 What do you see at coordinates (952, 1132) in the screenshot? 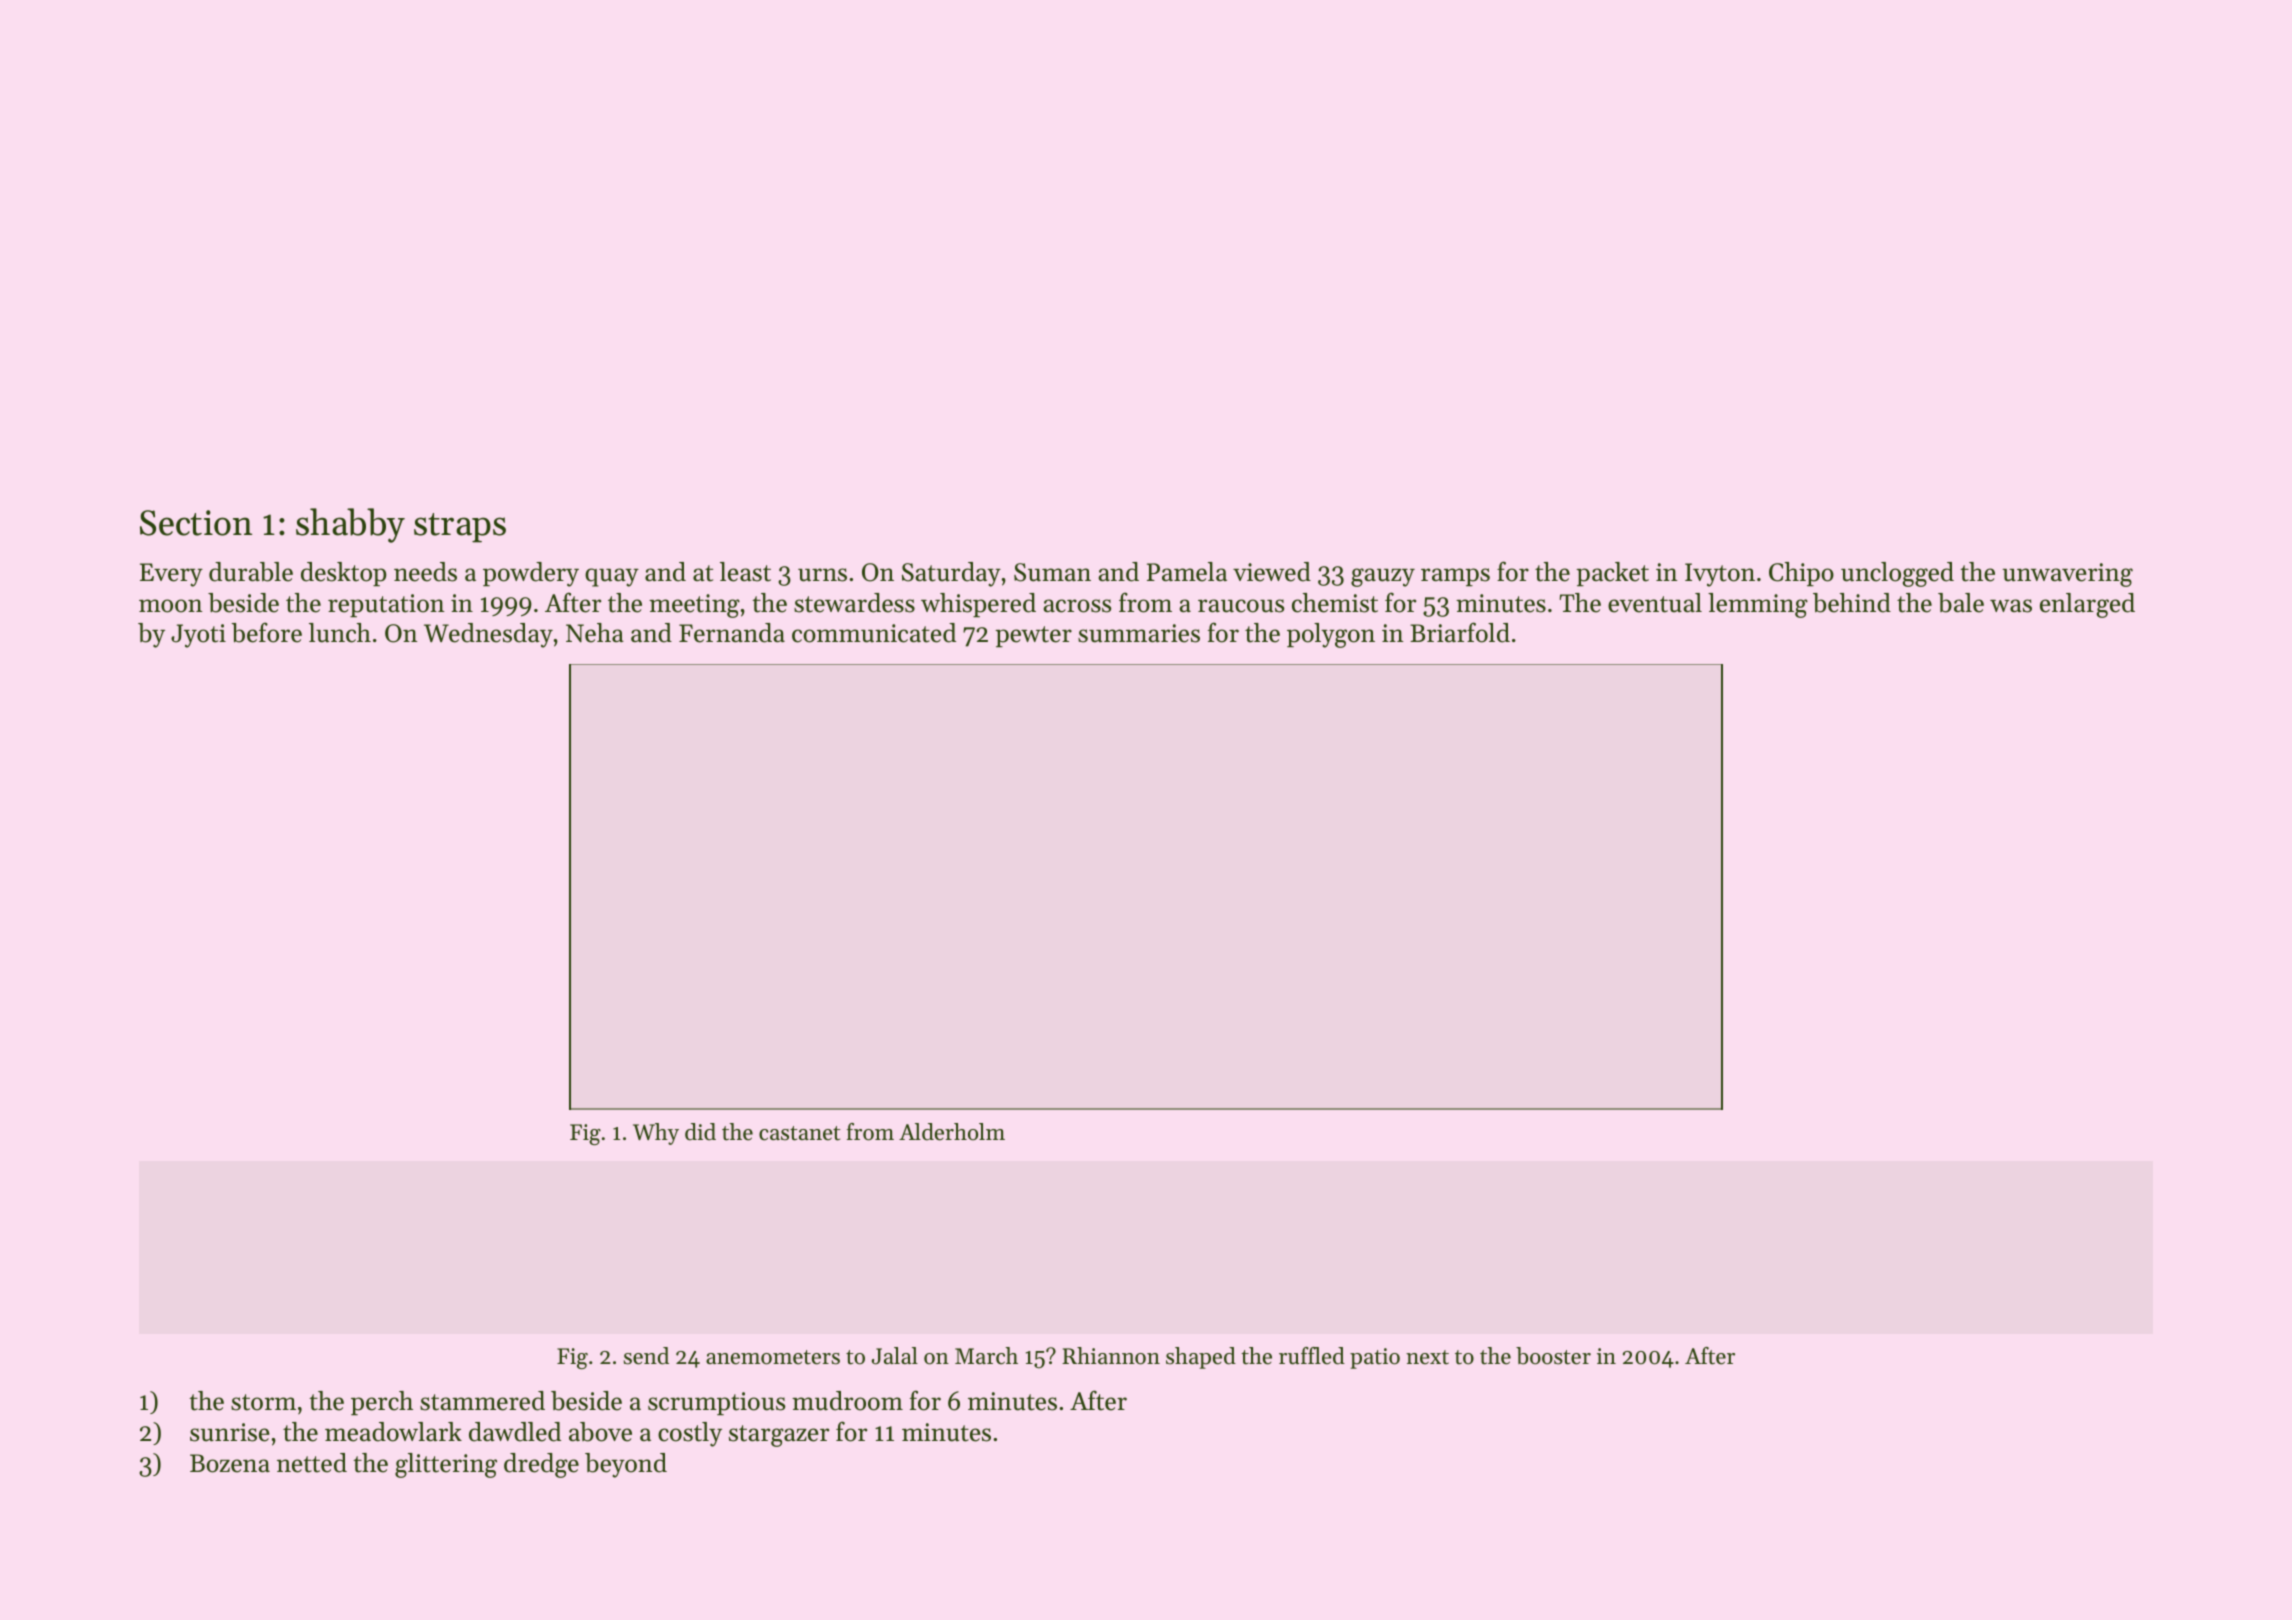
I see `Alderholm` at bounding box center [952, 1132].
